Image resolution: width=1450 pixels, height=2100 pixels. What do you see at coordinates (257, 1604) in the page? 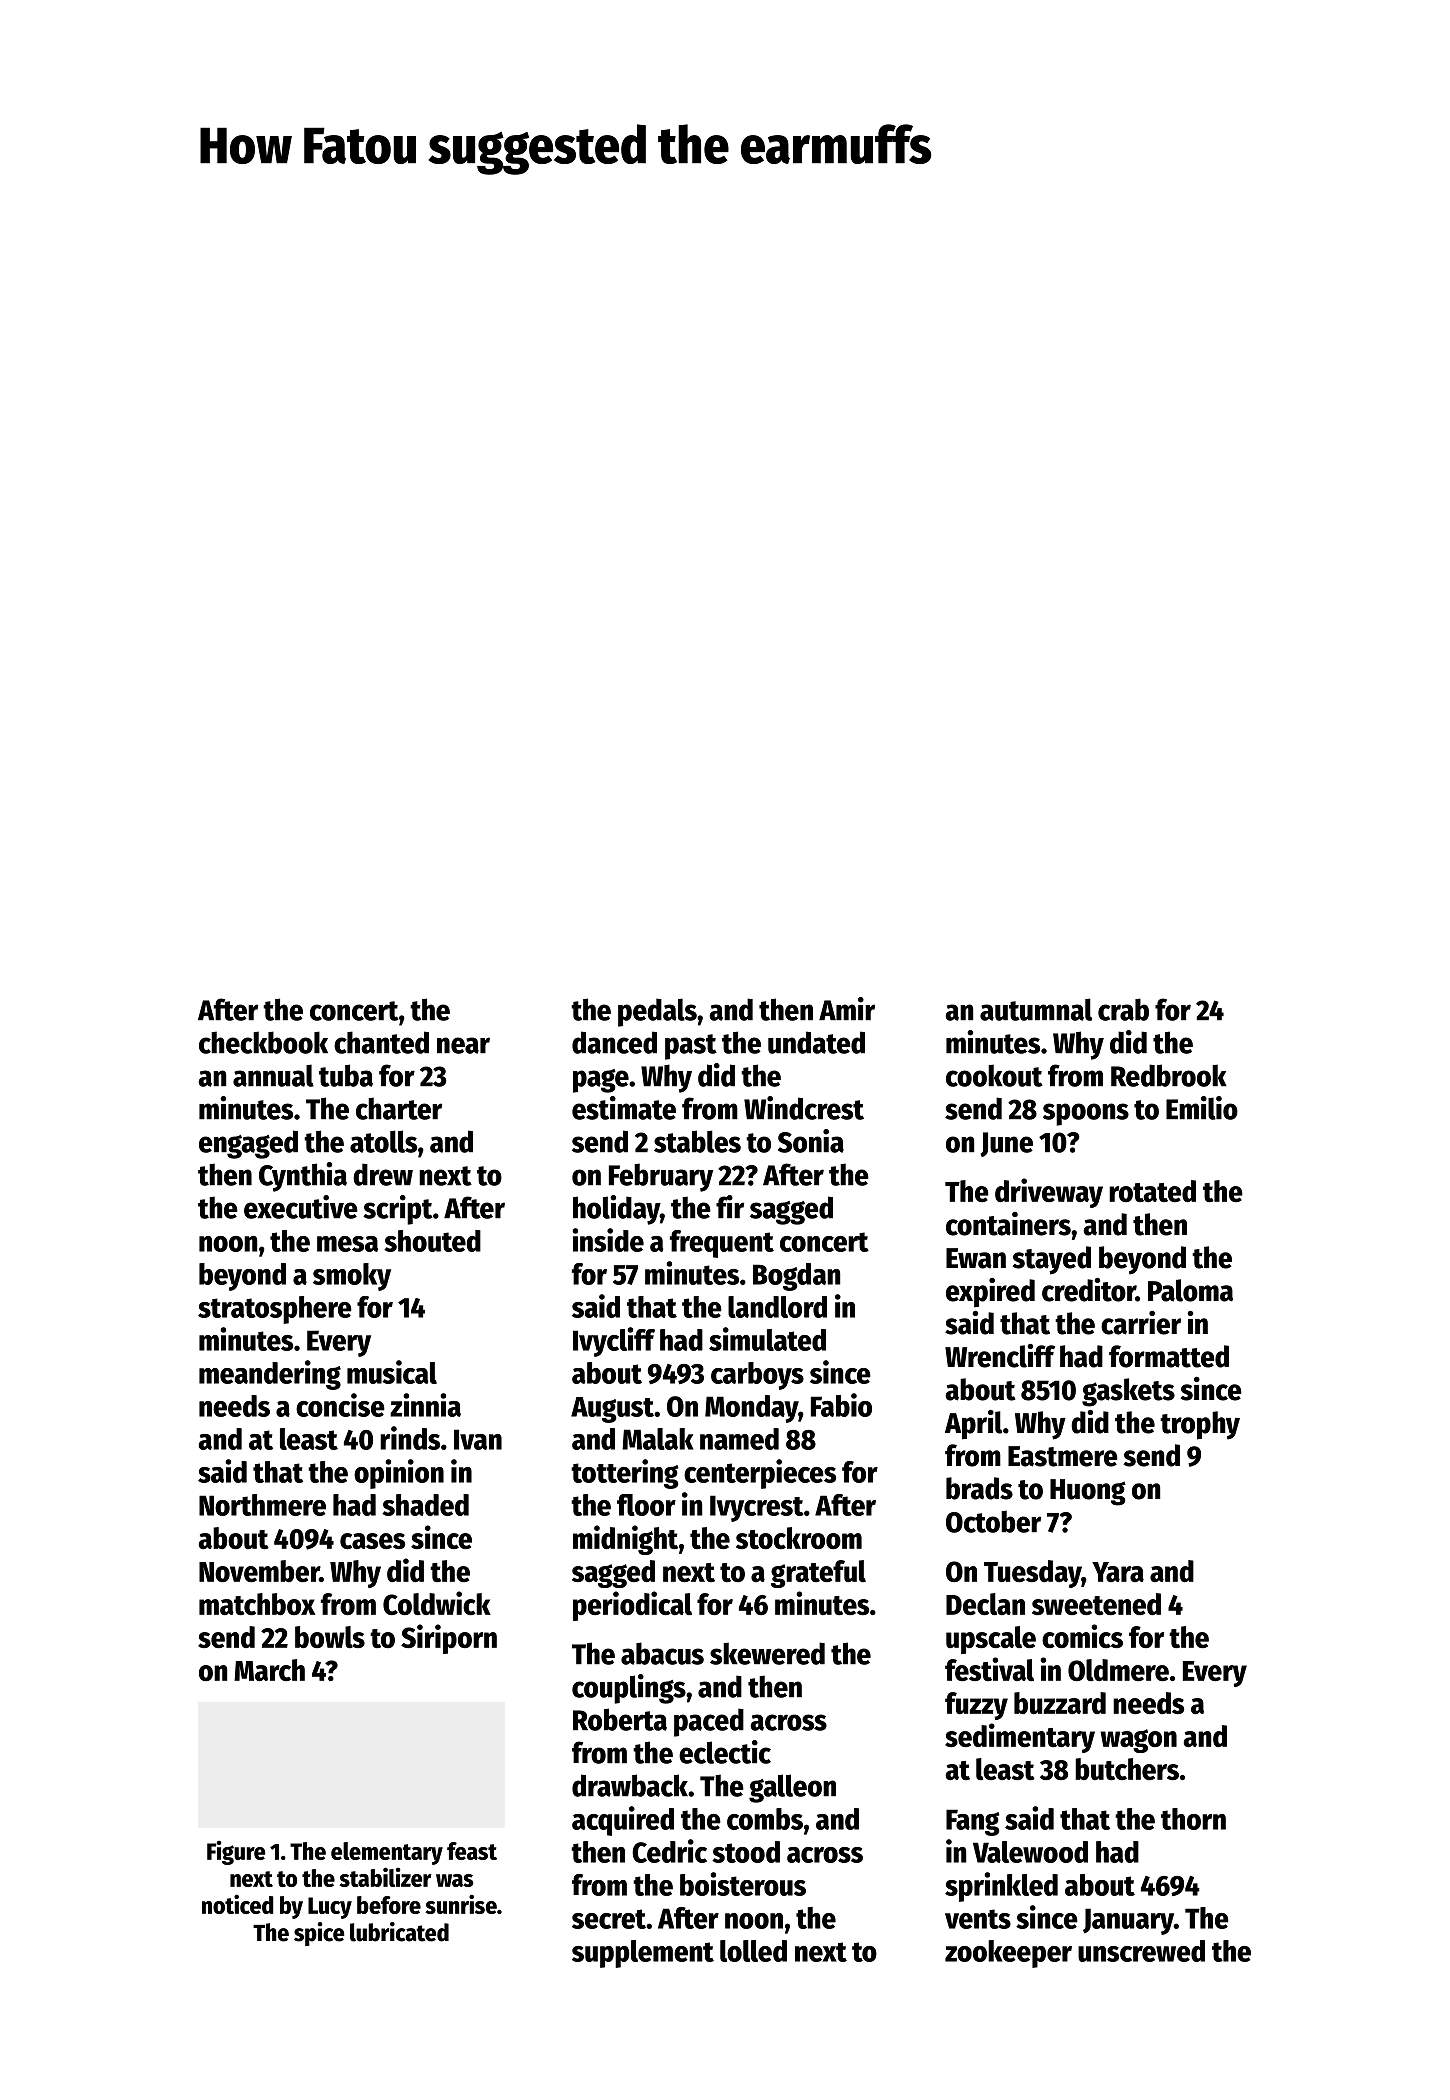
I see `matchbox` at bounding box center [257, 1604].
